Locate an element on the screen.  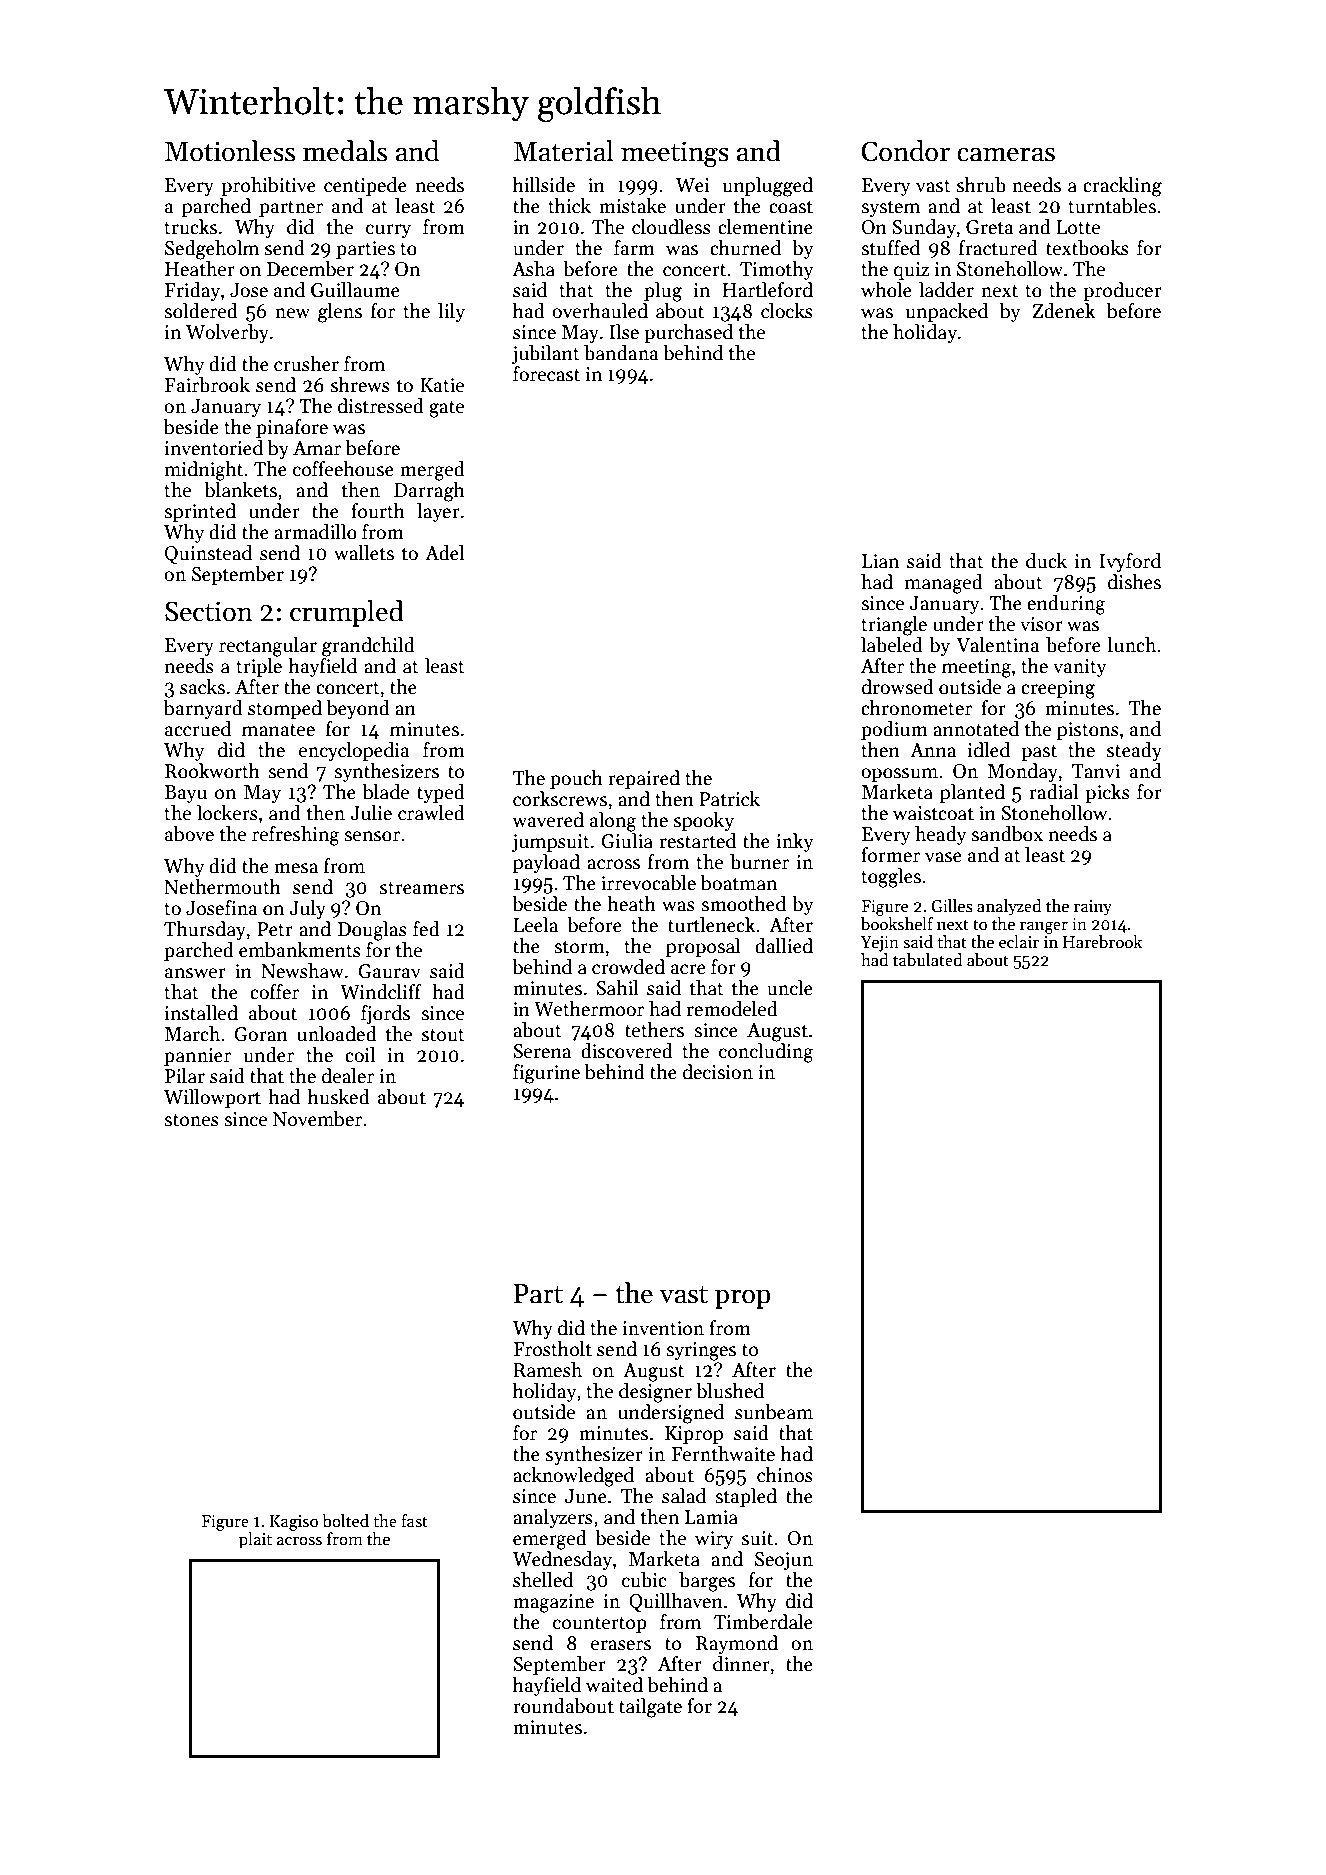
chinos is located at coordinates (785, 1475).
